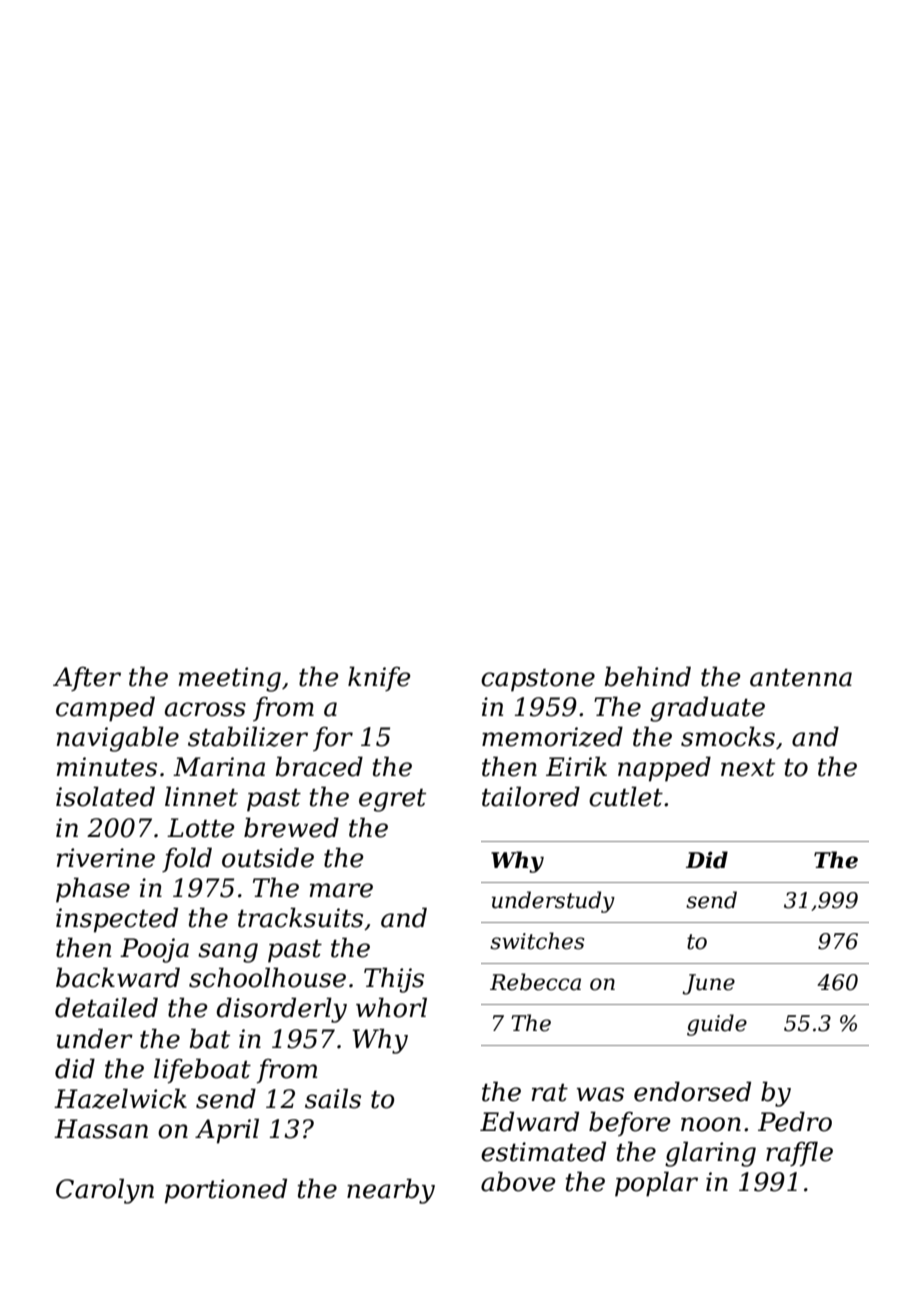 The width and height of the image is (924, 1311). Describe the element at coordinates (550, 1093) in the image. I see `rat` at that location.
